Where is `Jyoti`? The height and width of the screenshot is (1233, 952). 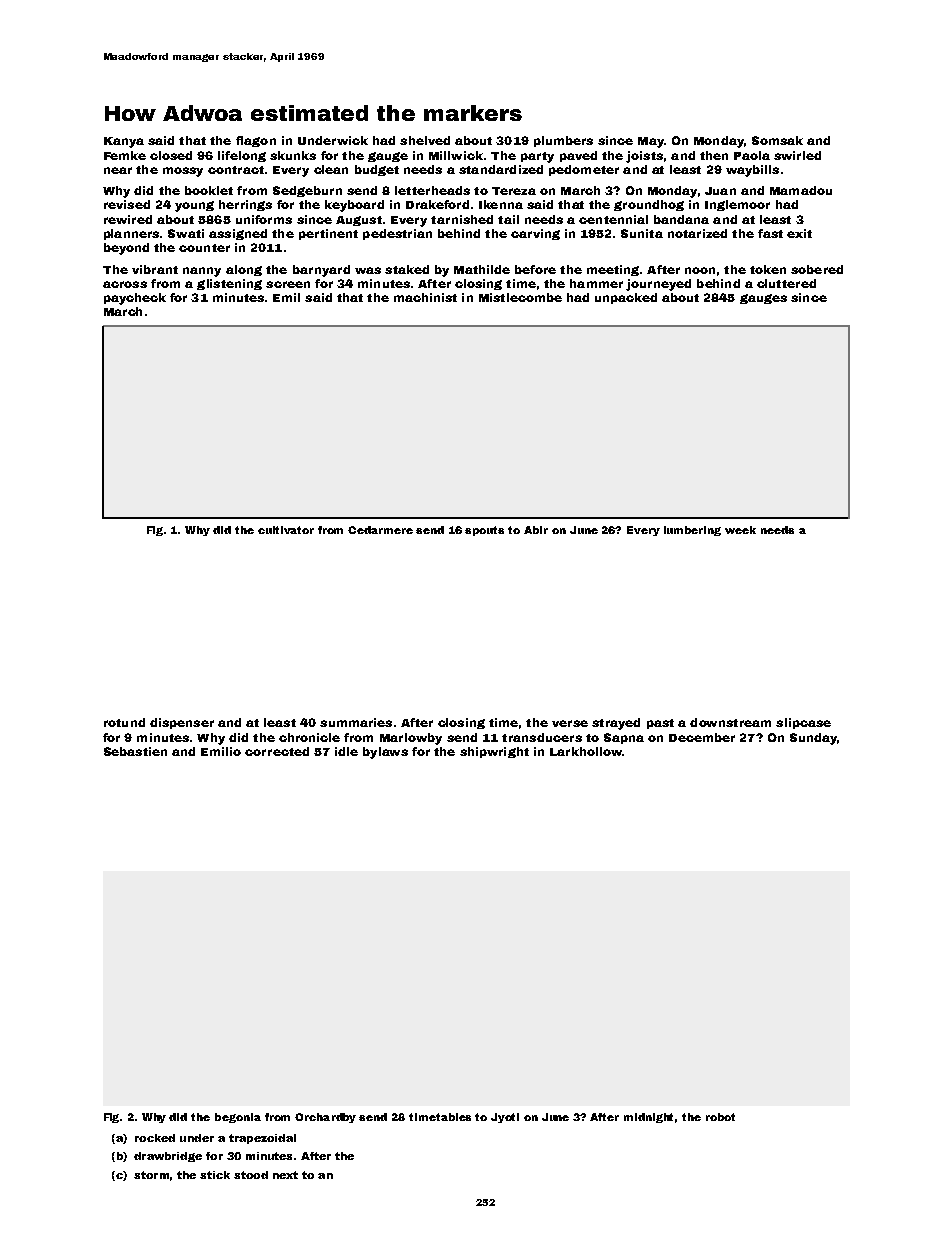 Jyoti is located at coordinates (505, 1118).
